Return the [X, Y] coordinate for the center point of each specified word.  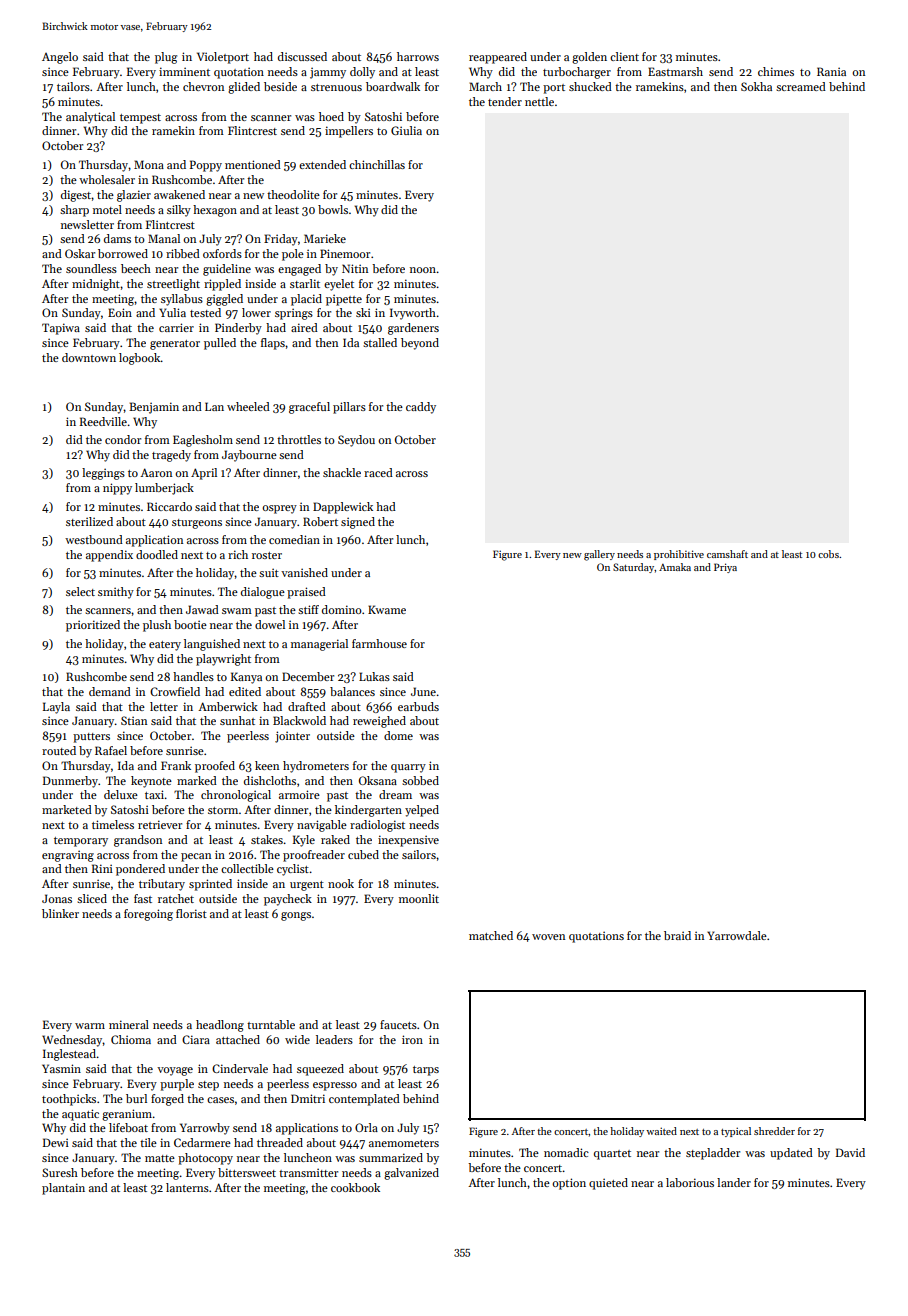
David [850, 1152]
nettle [539, 101]
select [80, 591]
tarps [426, 1071]
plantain [63, 1189]
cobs [828, 554]
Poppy [206, 166]
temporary [81, 842]
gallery [599, 555]
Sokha [756, 86]
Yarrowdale [737, 935]
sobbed [420, 780]
